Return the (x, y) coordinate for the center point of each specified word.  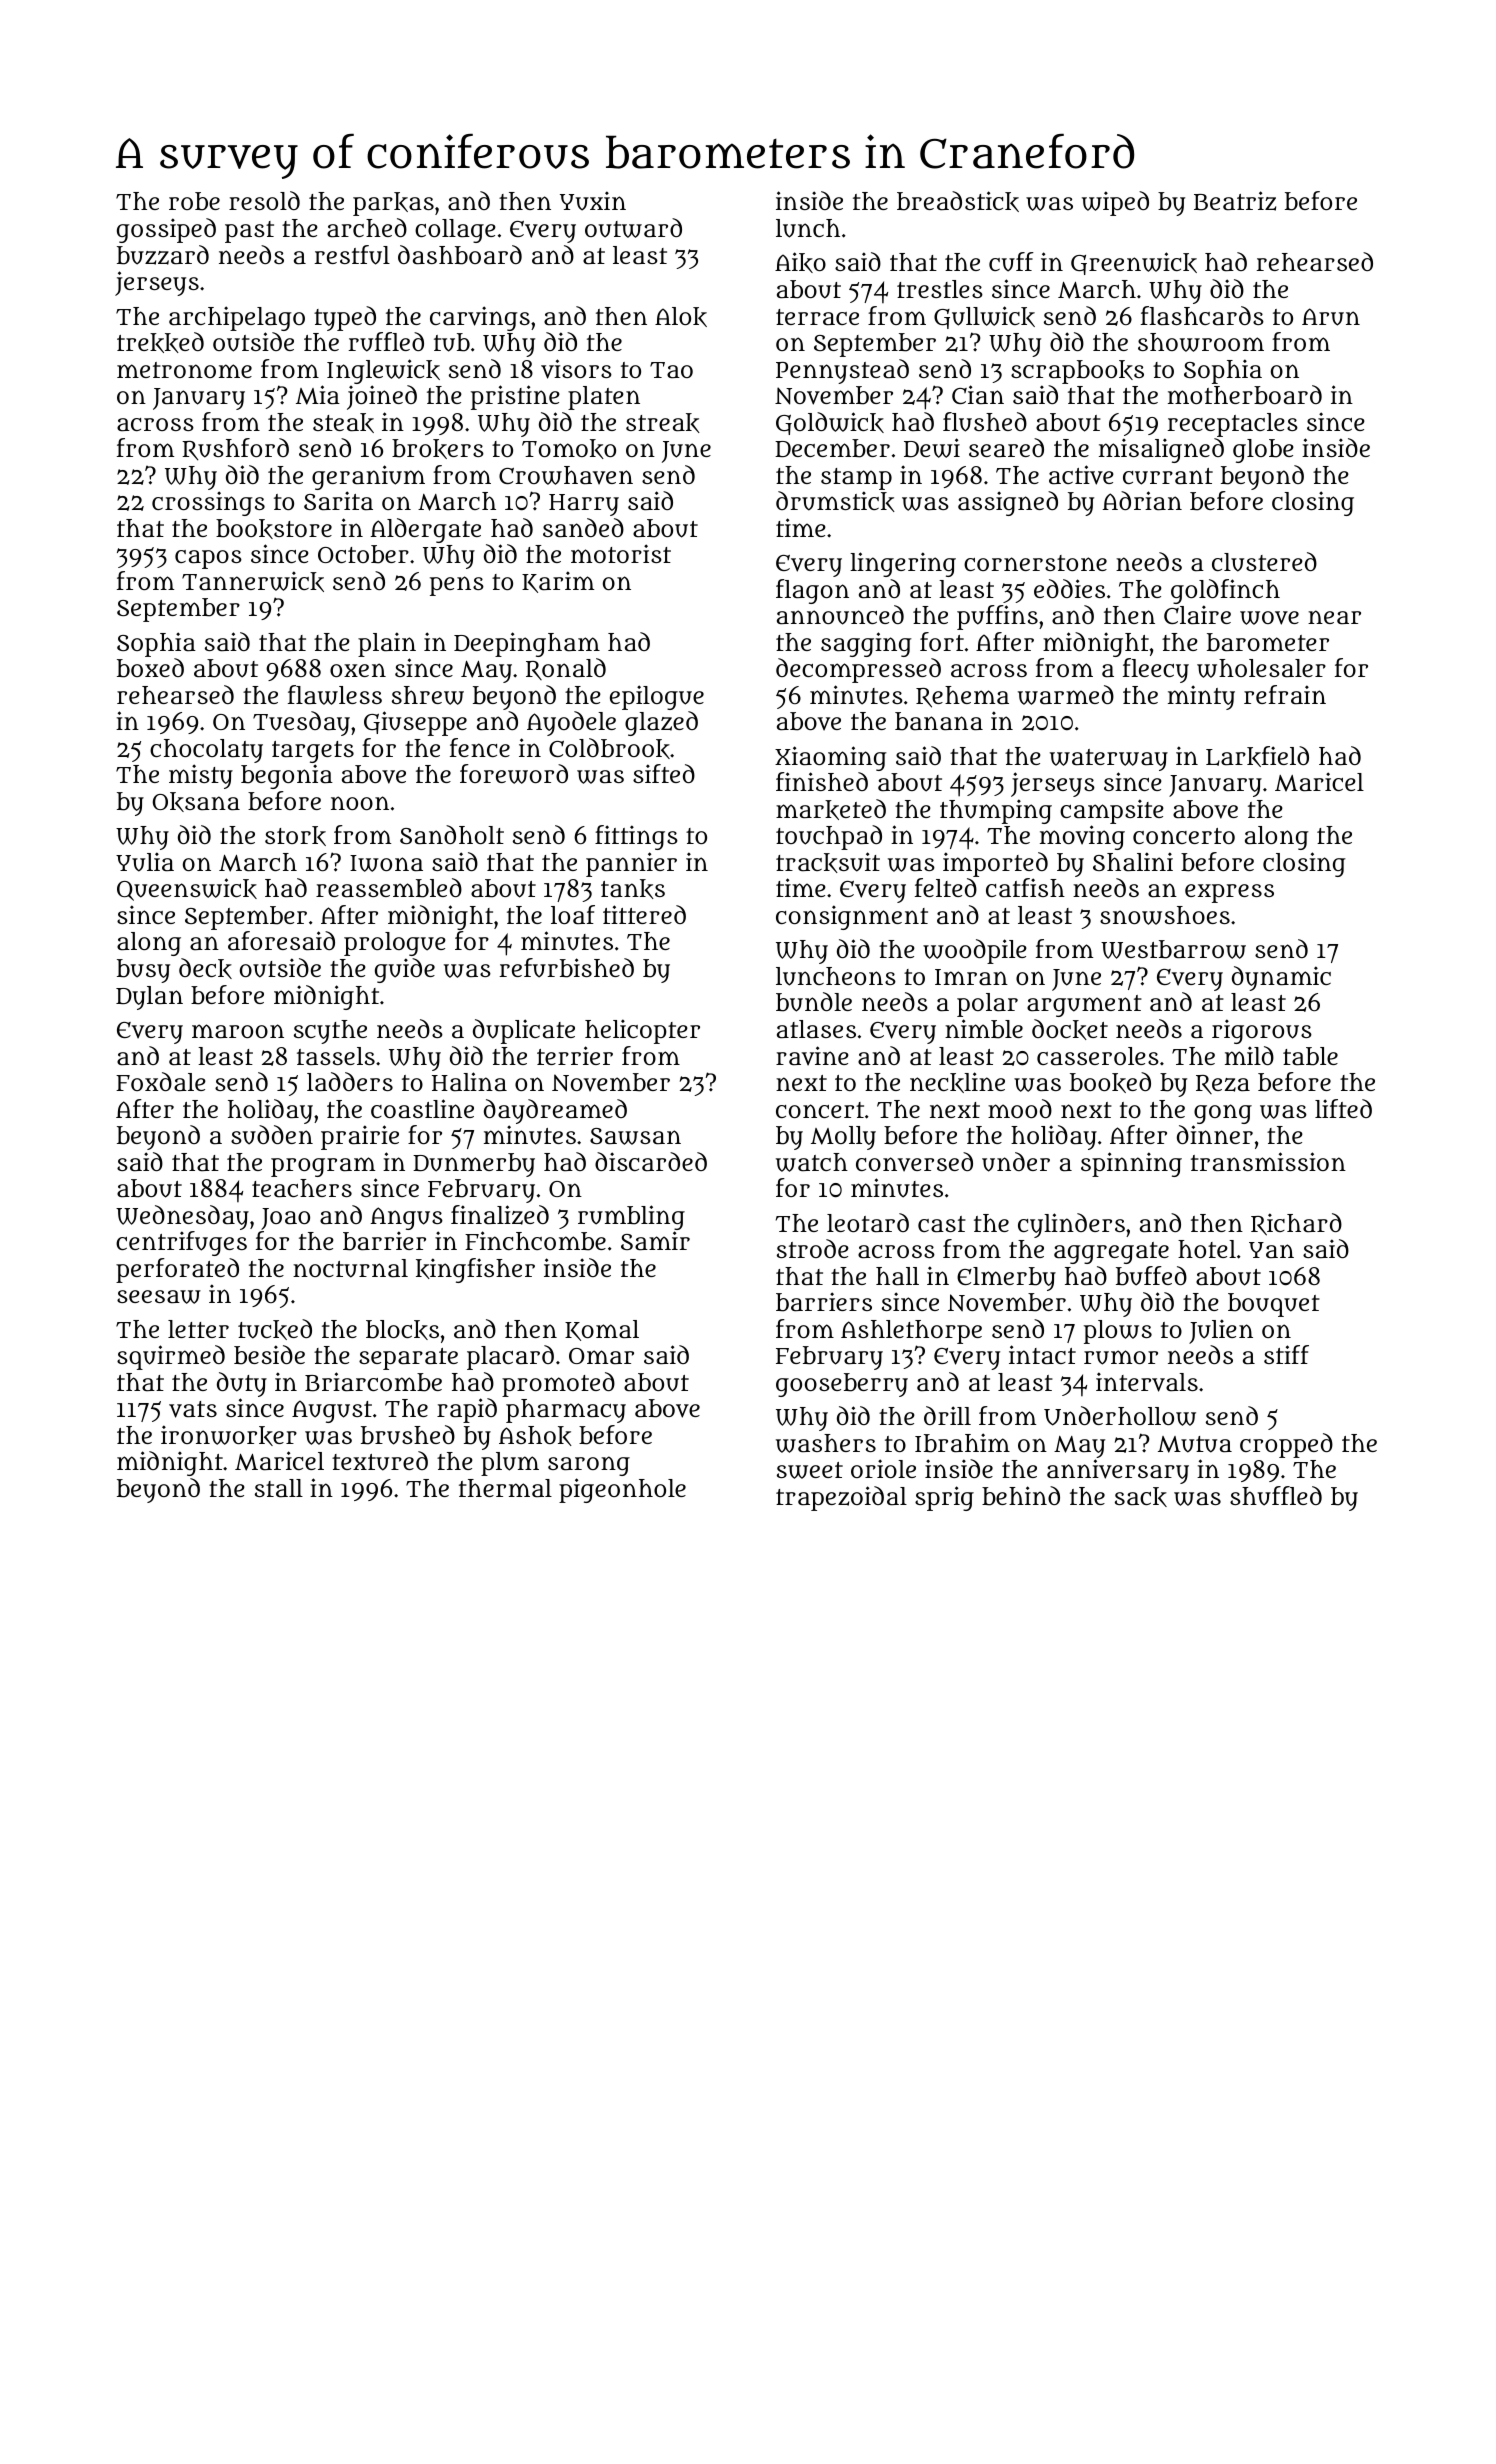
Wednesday (182, 1217)
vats (193, 1409)
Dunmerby (474, 1165)
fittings (636, 837)
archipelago (237, 318)
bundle (814, 1002)
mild (1249, 1055)
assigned (1008, 503)
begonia (287, 776)
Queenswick (187, 889)
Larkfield (1257, 756)
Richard (1296, 1224)
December (832, 448)
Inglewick (383, 371)
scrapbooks (1077, 372)
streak (663, 423)
